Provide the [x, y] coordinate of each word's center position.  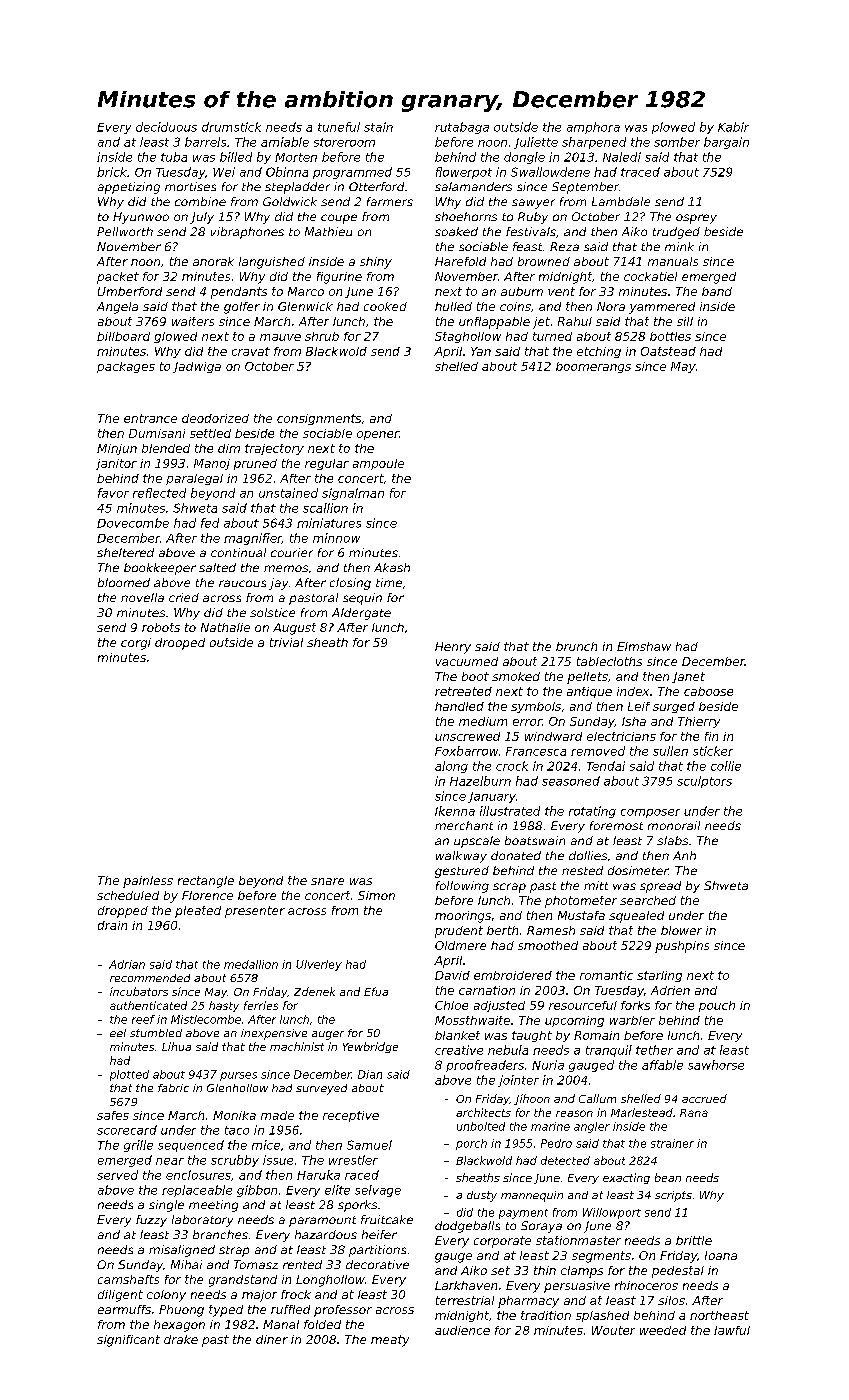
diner [272, 1339]
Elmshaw [644, 646]
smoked [516, 676]
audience [462, 1330]
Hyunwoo [141, 218]
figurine [339, 278]
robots [161, 627]
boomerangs [593, 367]
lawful [732, 1330]
